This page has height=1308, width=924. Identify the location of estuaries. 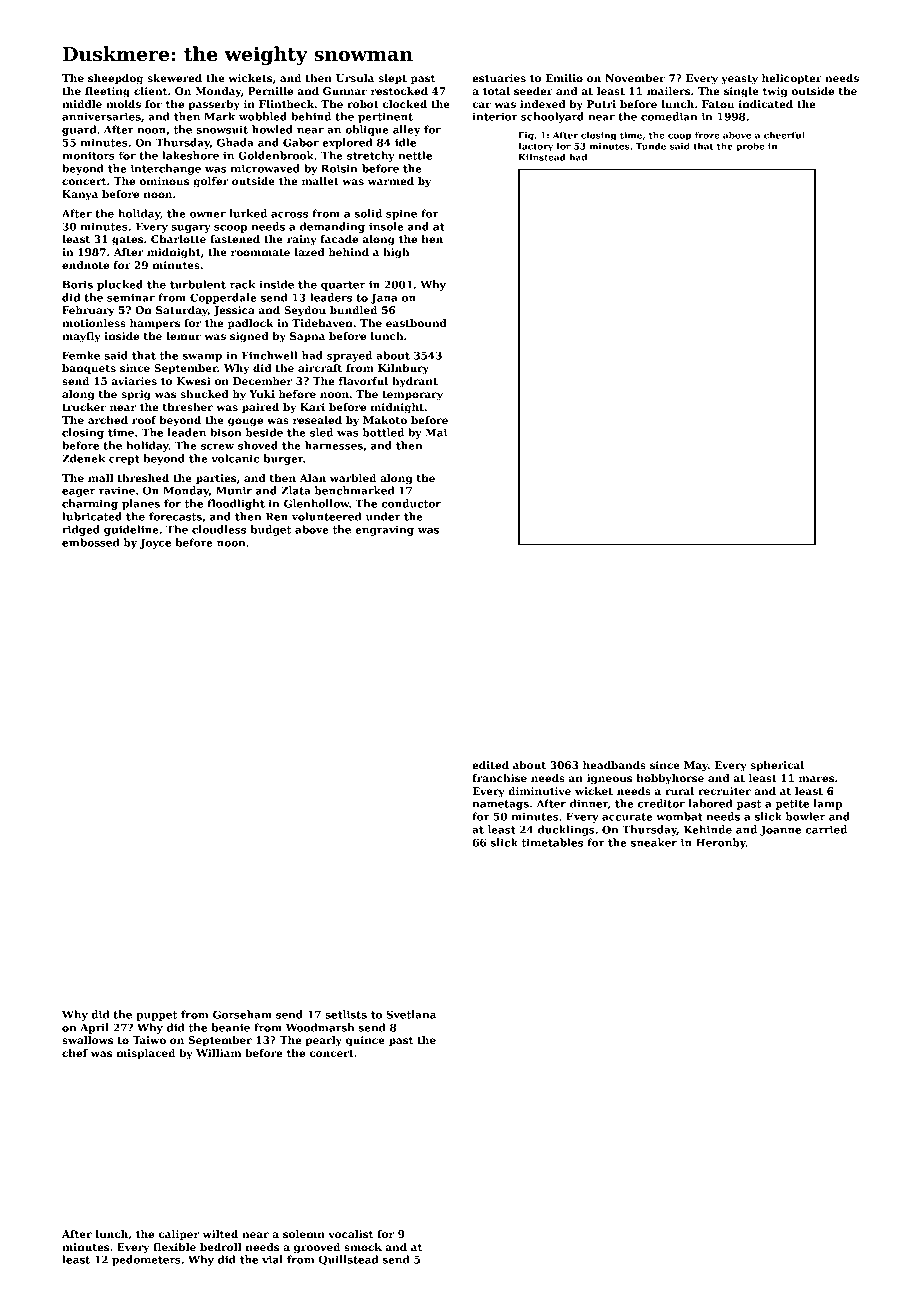
(499, 78).
